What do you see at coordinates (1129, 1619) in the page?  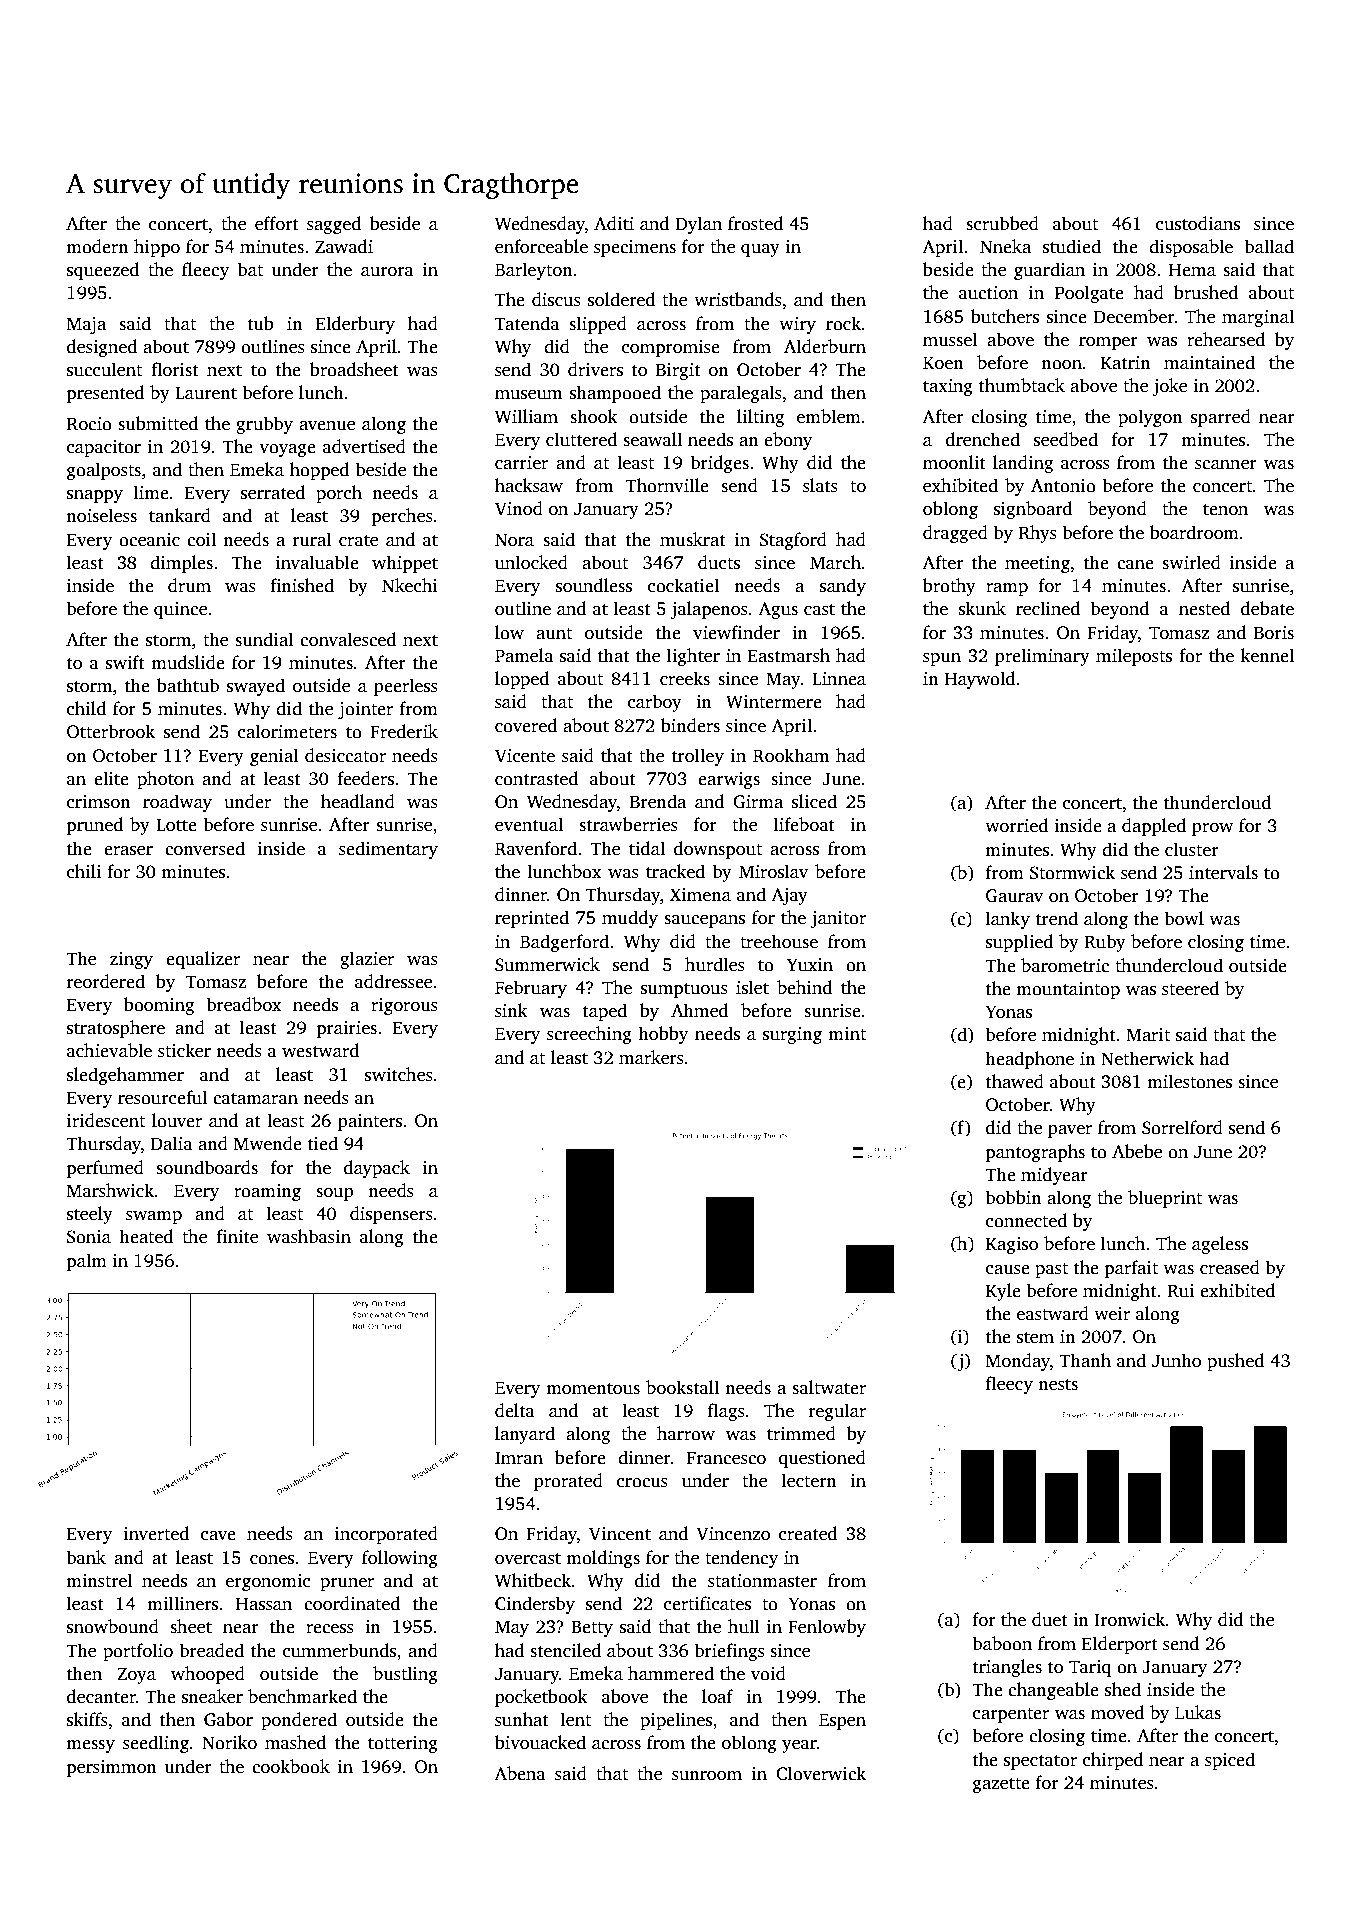 I see `Ironwick` at bounding box center [1129, 1619].
